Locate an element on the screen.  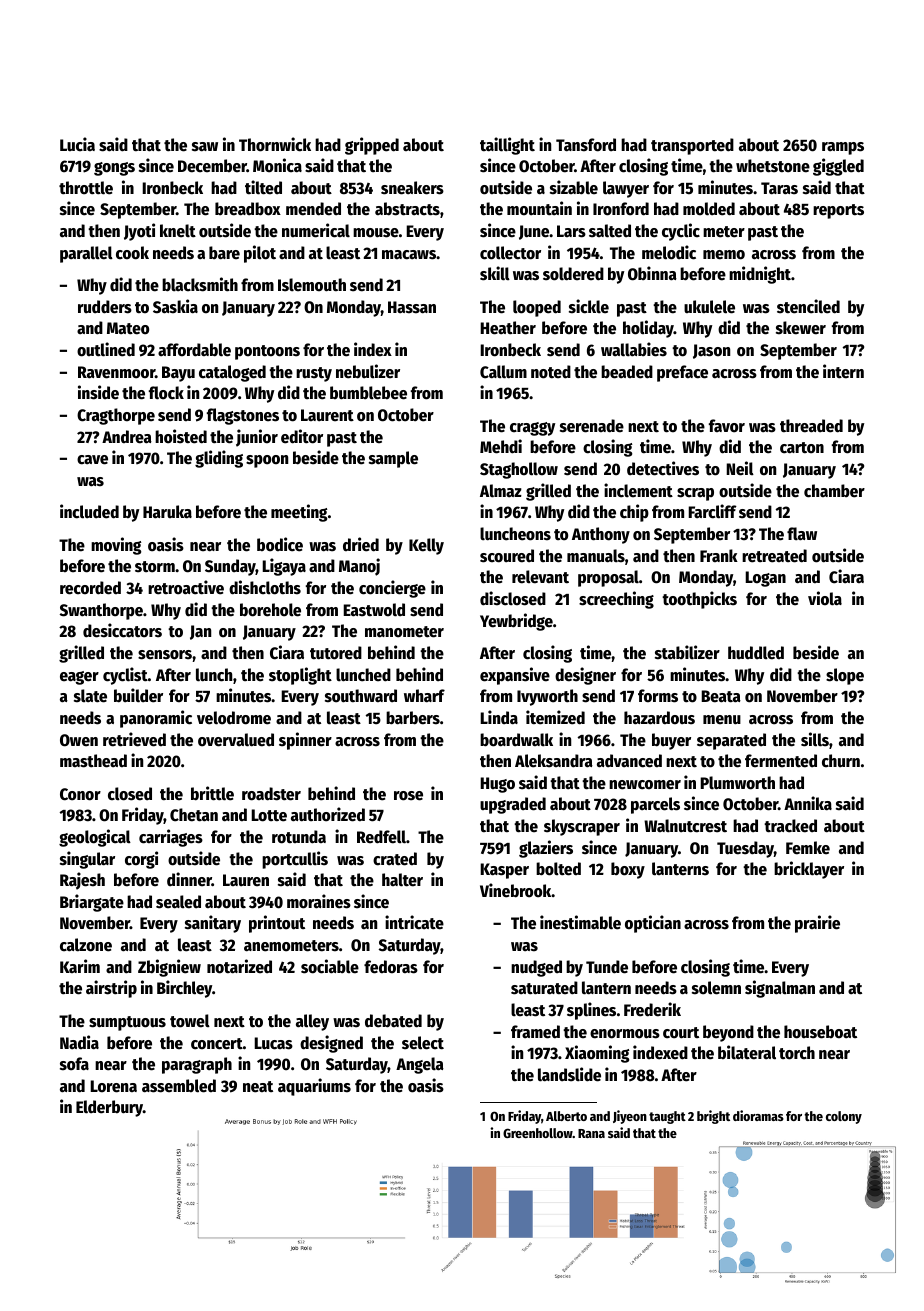
Lucia is located at coordinates (77, 144).
